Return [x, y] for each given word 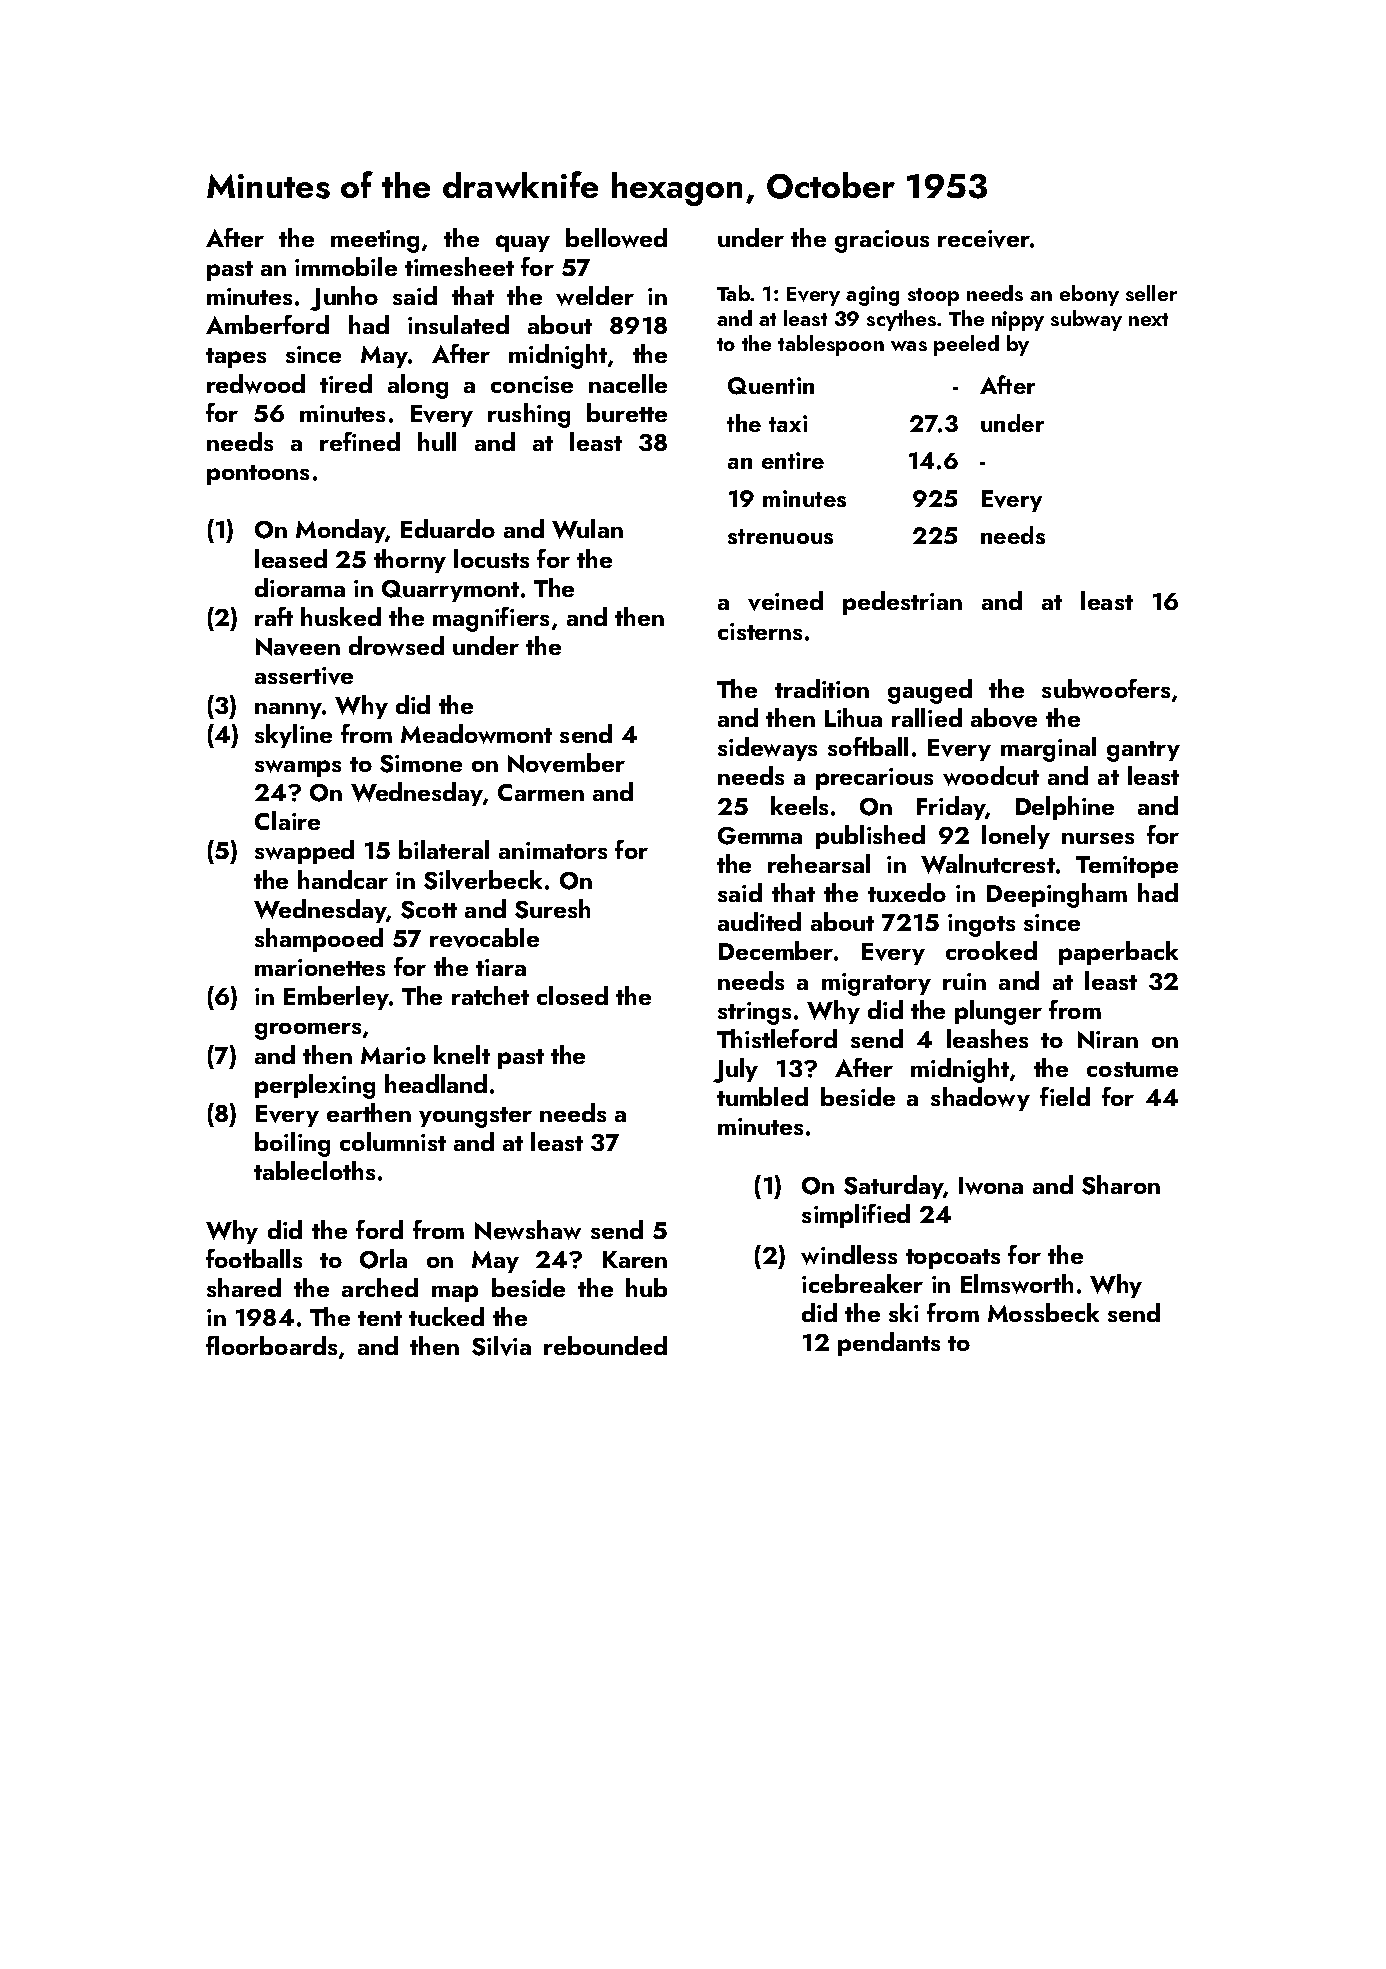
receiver [984, 239]
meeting [375, 241]
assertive [304, 676]
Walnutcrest [988, 864]
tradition [822, 688]
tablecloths [314, 1170]
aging [872, 296]
